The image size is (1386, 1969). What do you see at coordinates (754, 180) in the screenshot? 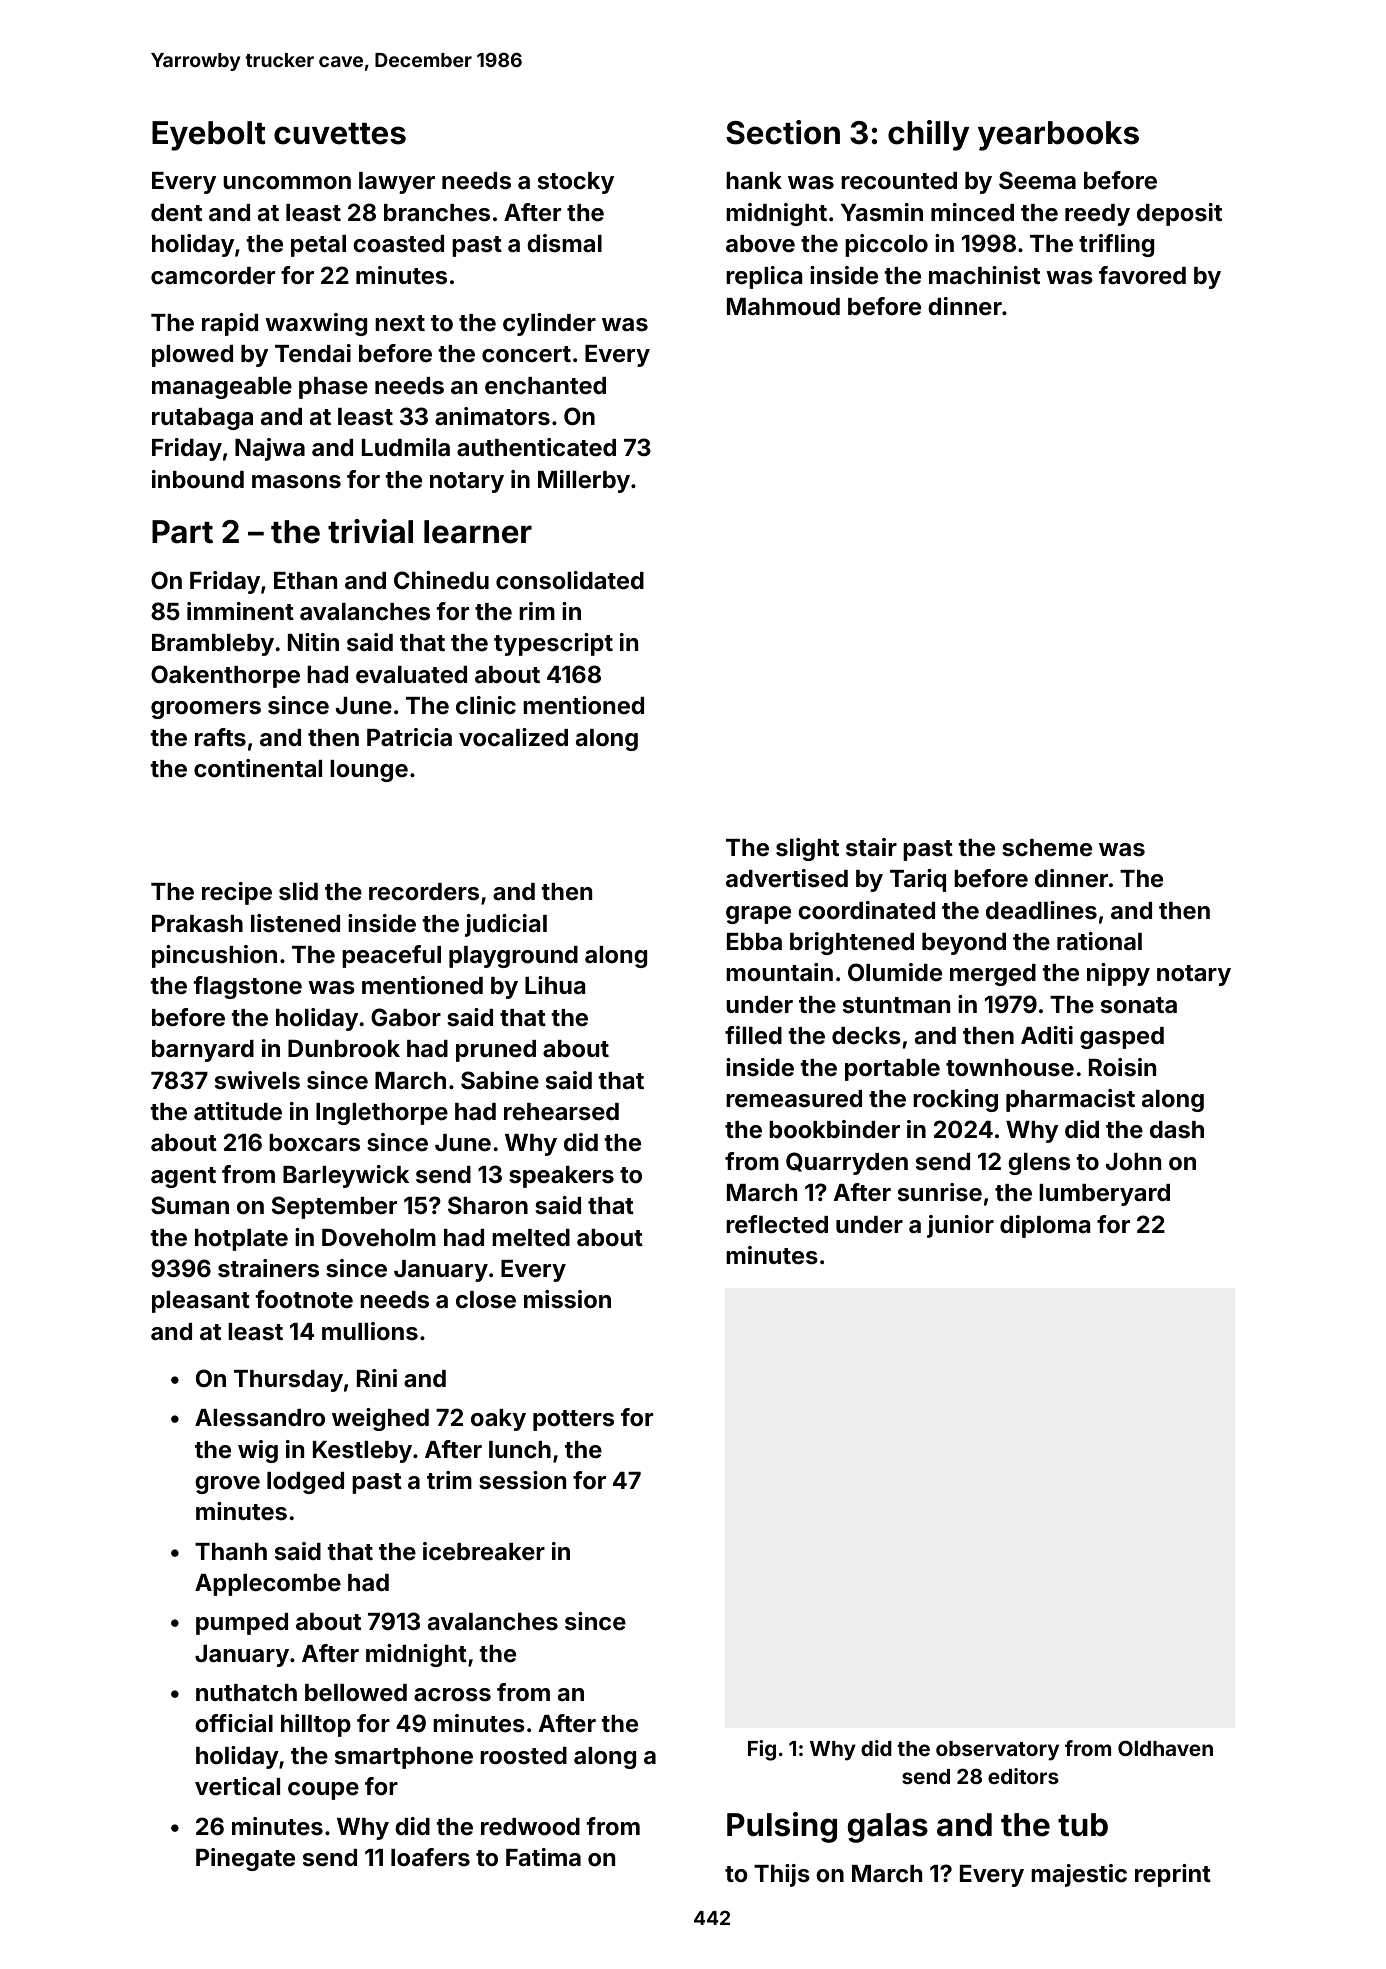
I see `hank` at bounding box center [754, 180].
